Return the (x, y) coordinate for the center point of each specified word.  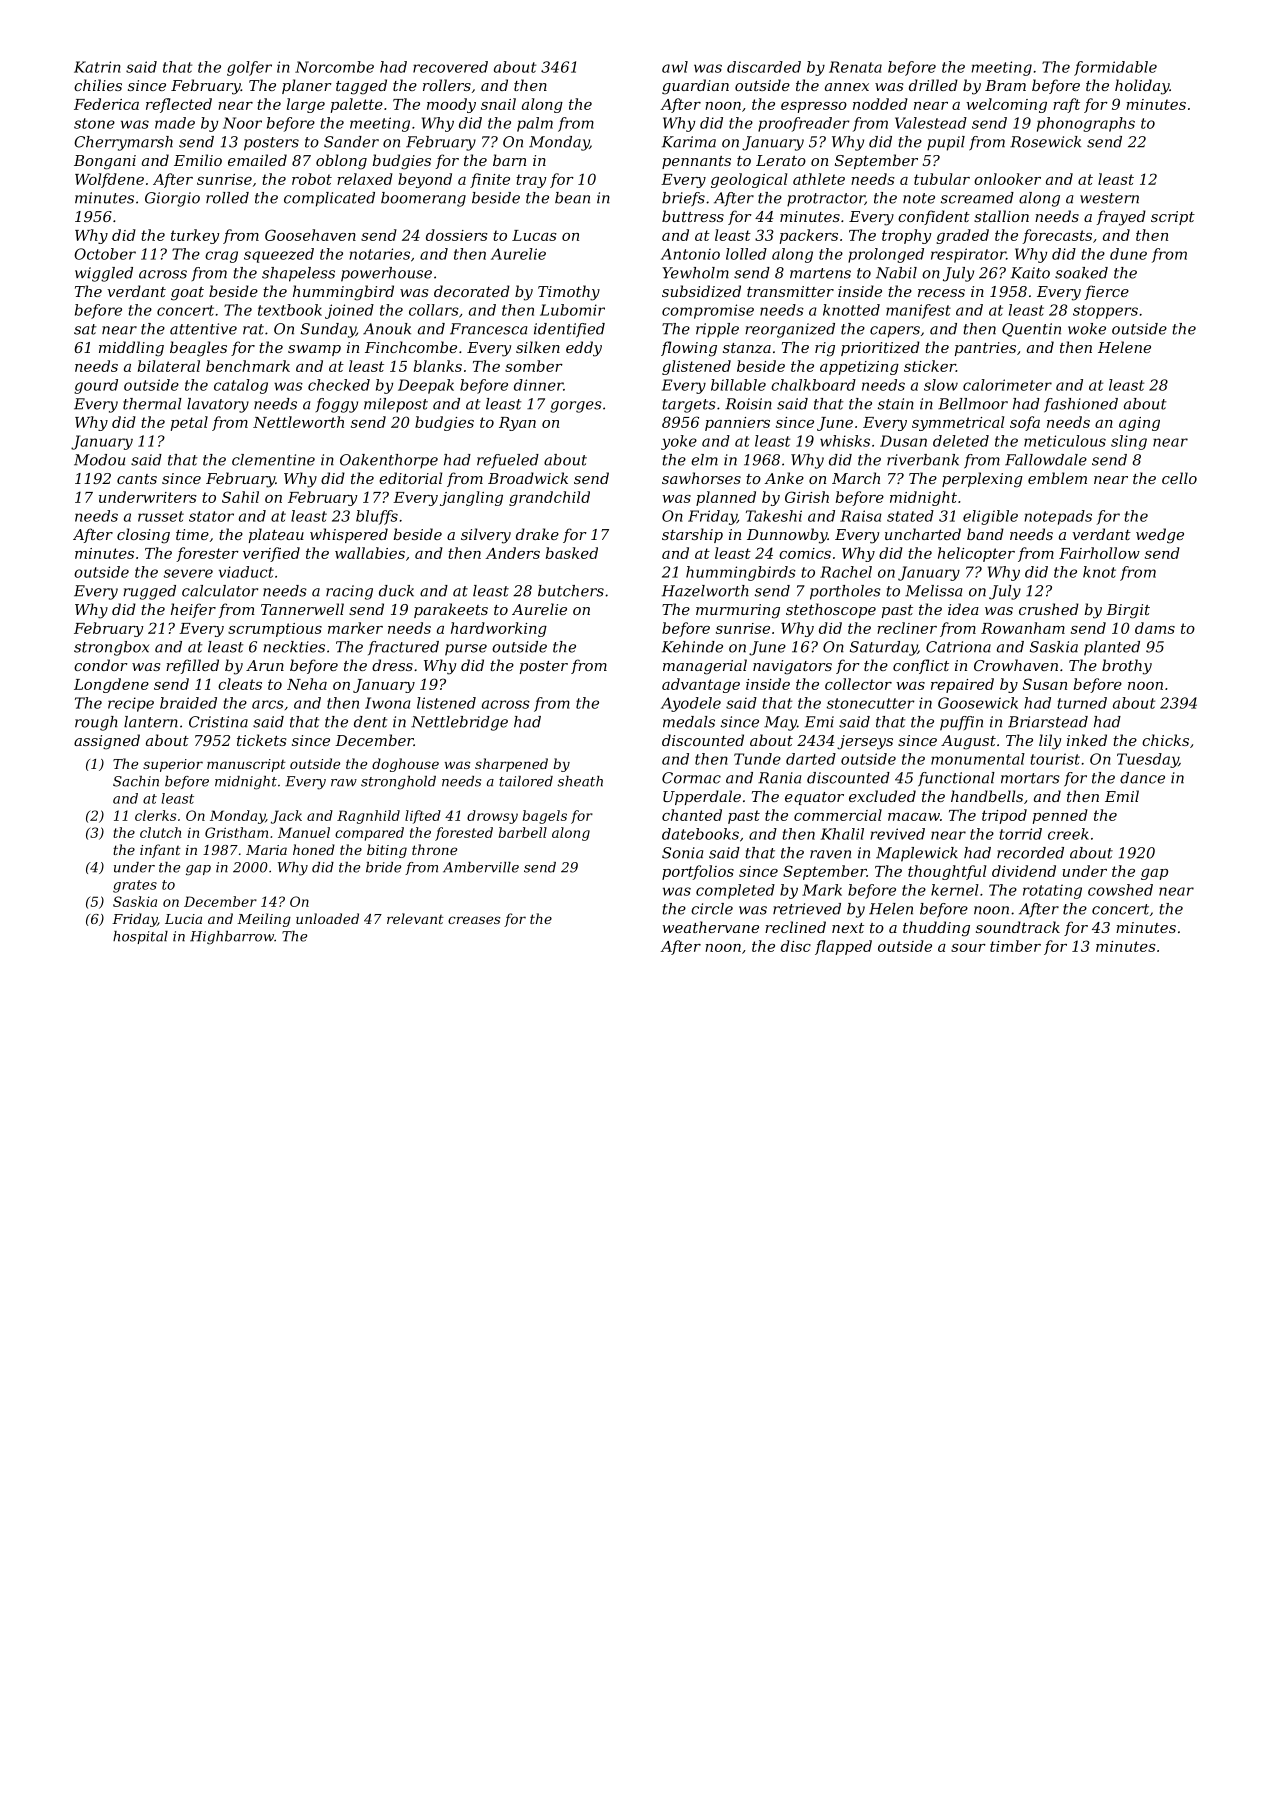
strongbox (111, 648)
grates (135, 886)
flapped (843, 947)
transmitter (790, 291)
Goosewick (978, 703)
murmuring (738, 611)
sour (968, 948)
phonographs (1086, 124)
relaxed (365, 179)
